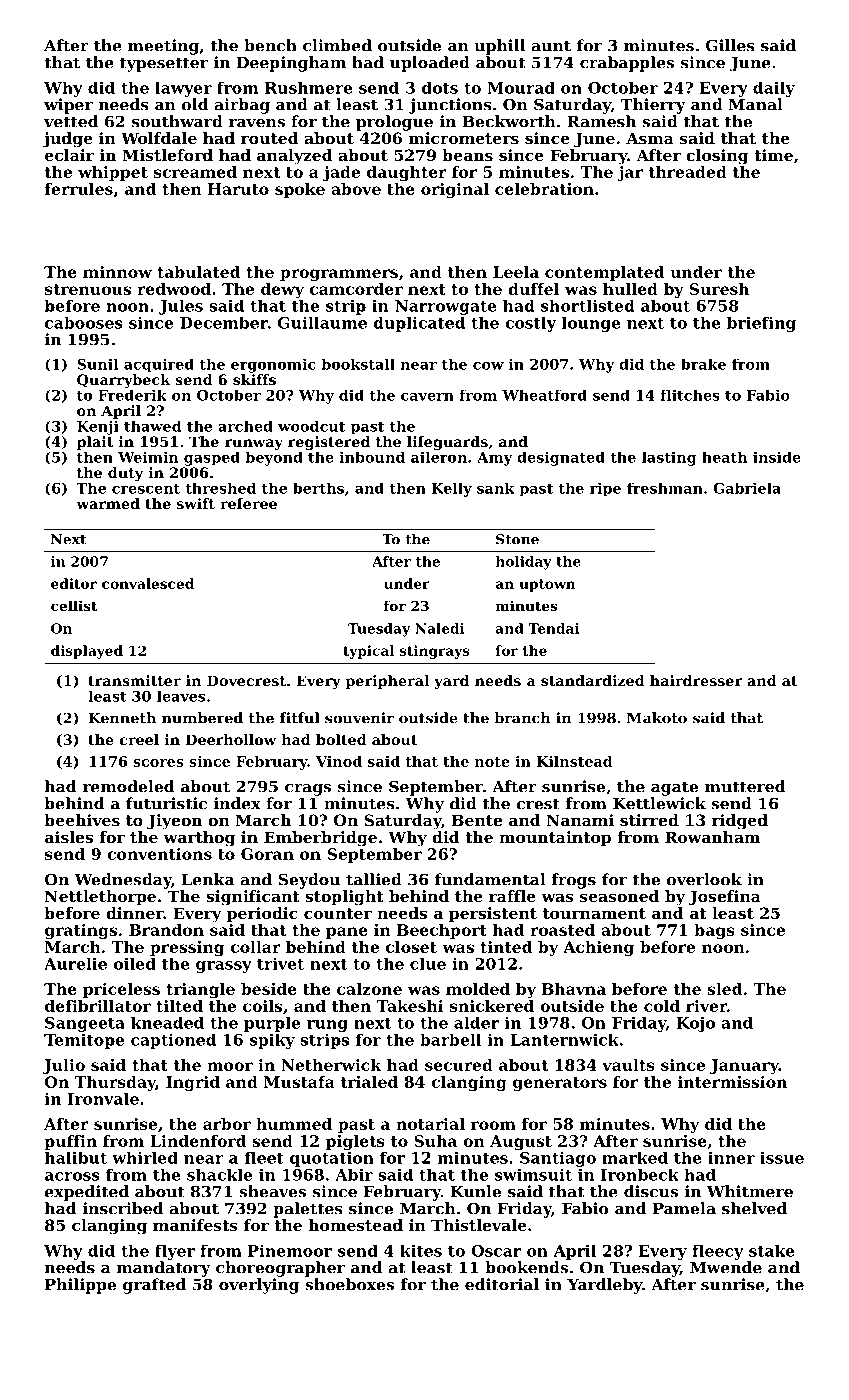  What do you see at coordinates (349, 1284) in the document?
I see `shoeboxes` at bounding box center [349, 1284].
